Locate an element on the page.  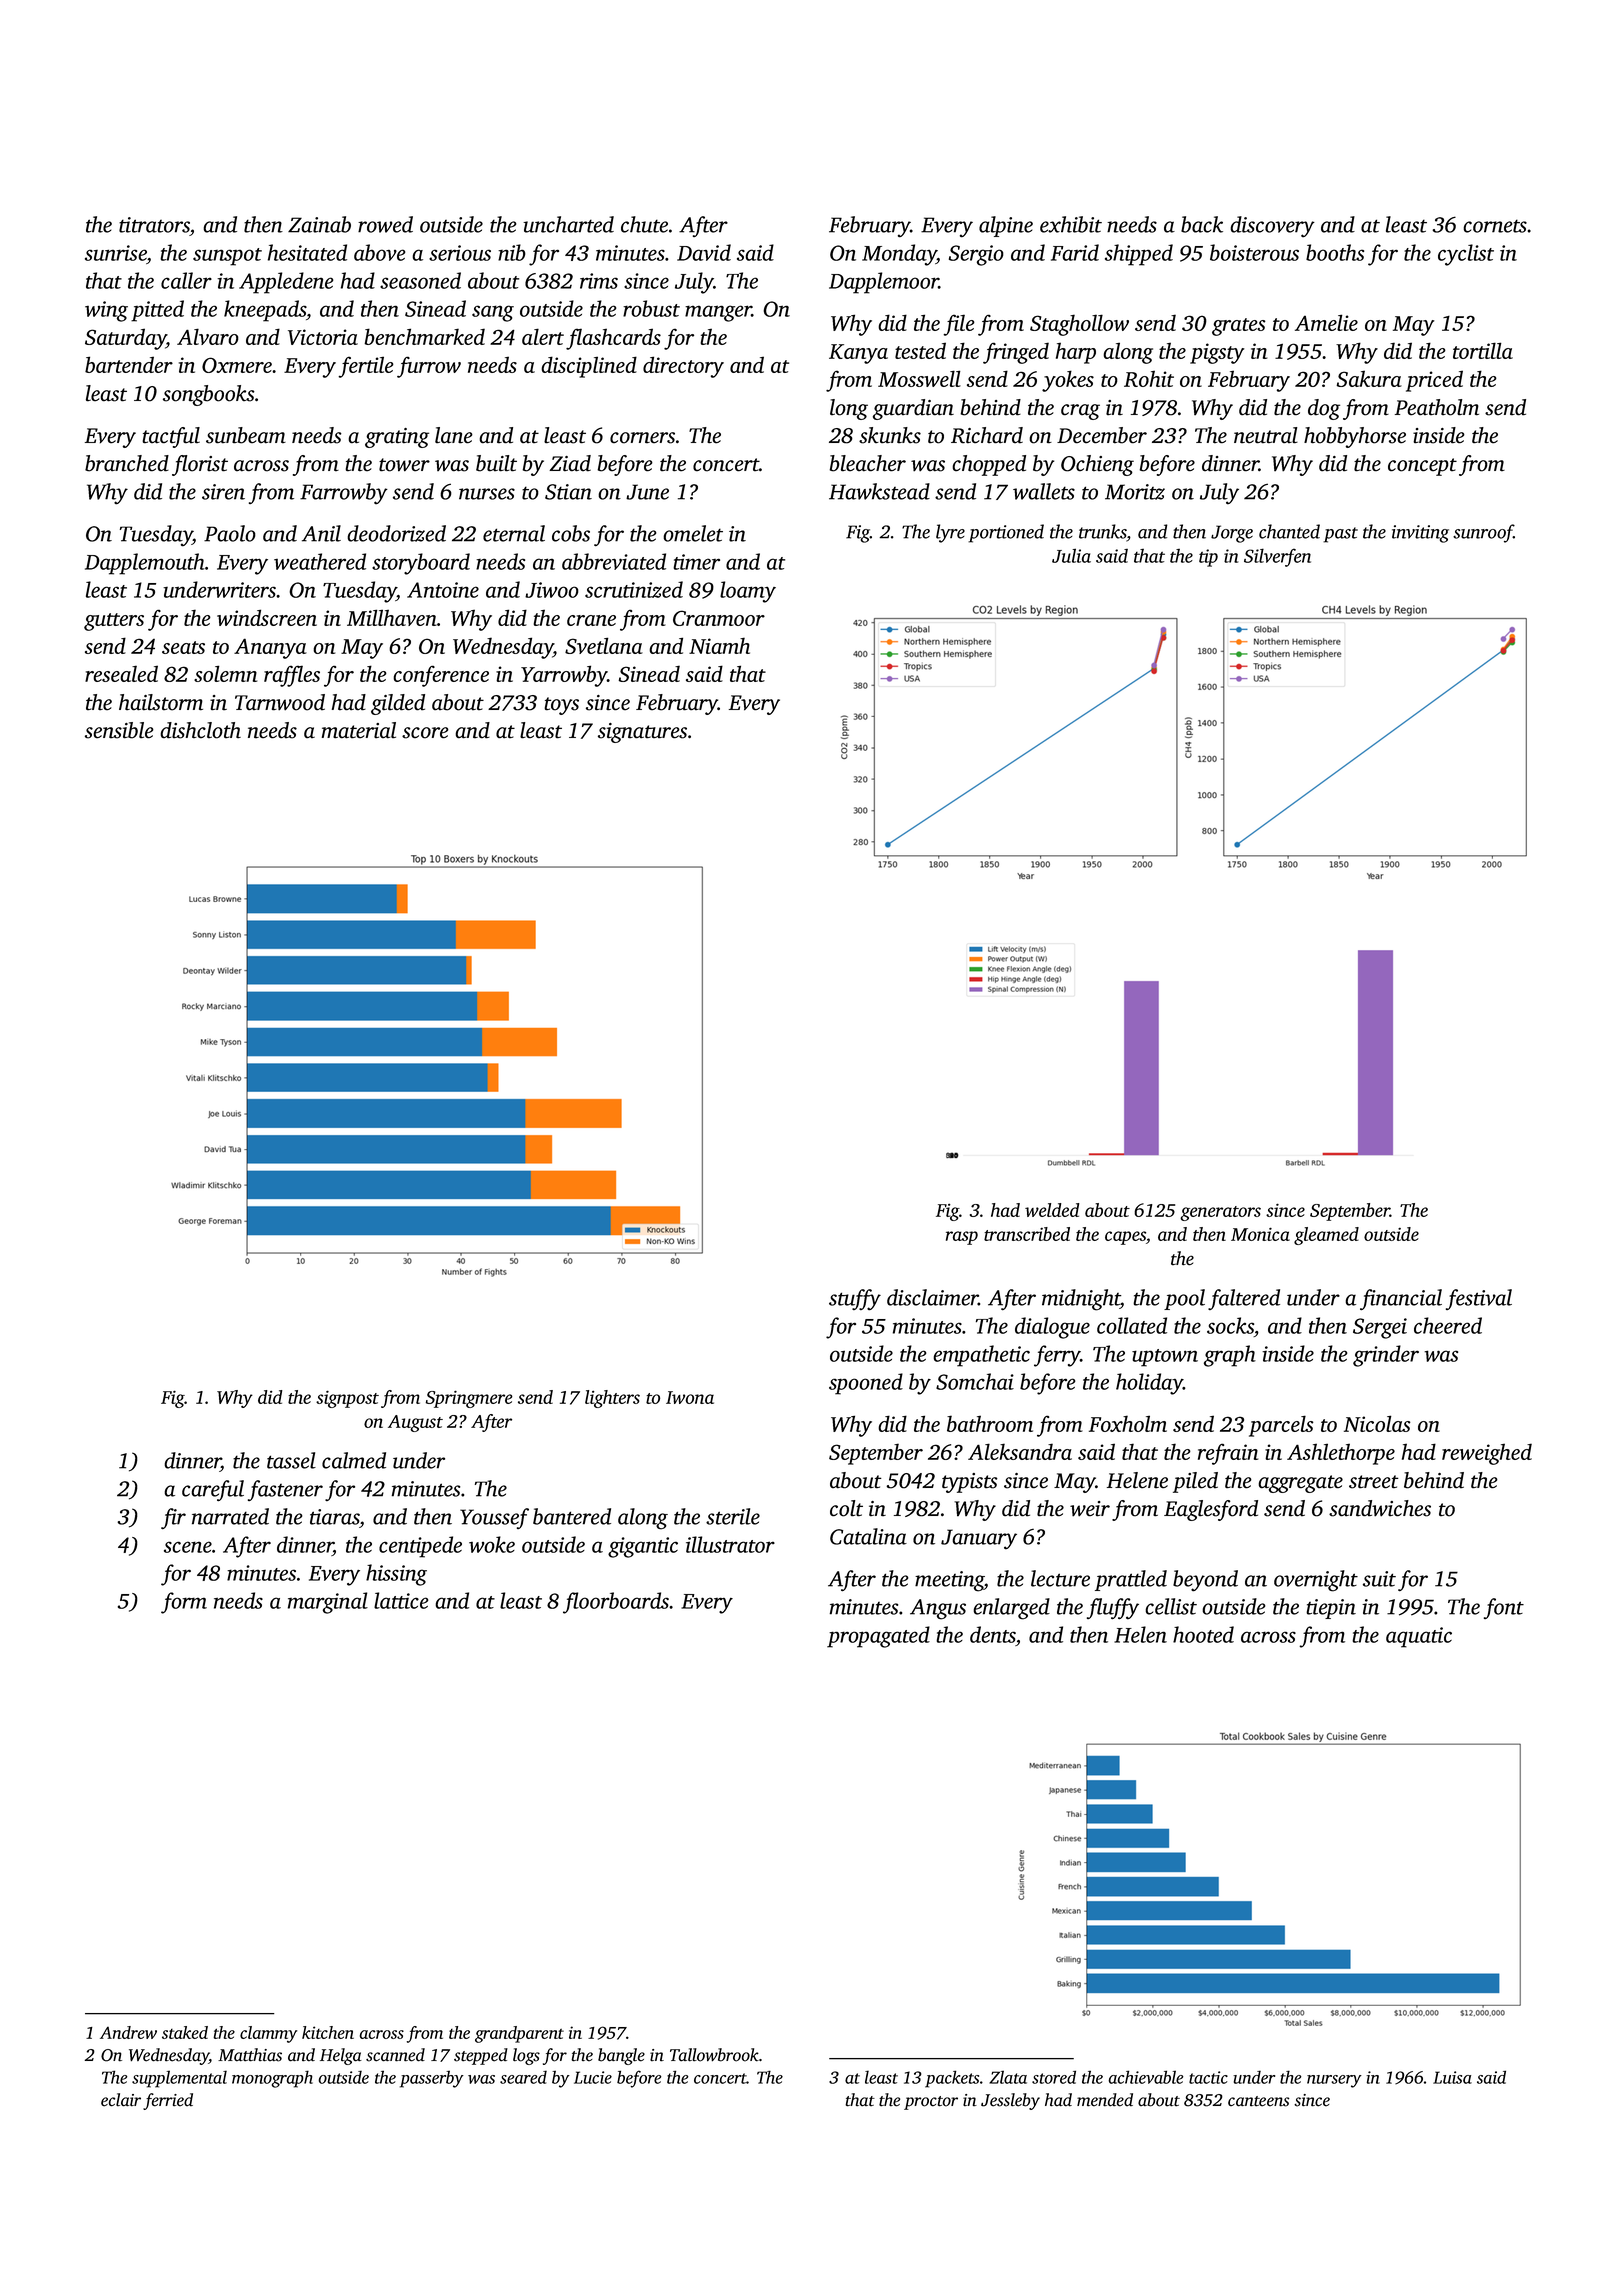
rowed is located at coordinates (385, 224).
